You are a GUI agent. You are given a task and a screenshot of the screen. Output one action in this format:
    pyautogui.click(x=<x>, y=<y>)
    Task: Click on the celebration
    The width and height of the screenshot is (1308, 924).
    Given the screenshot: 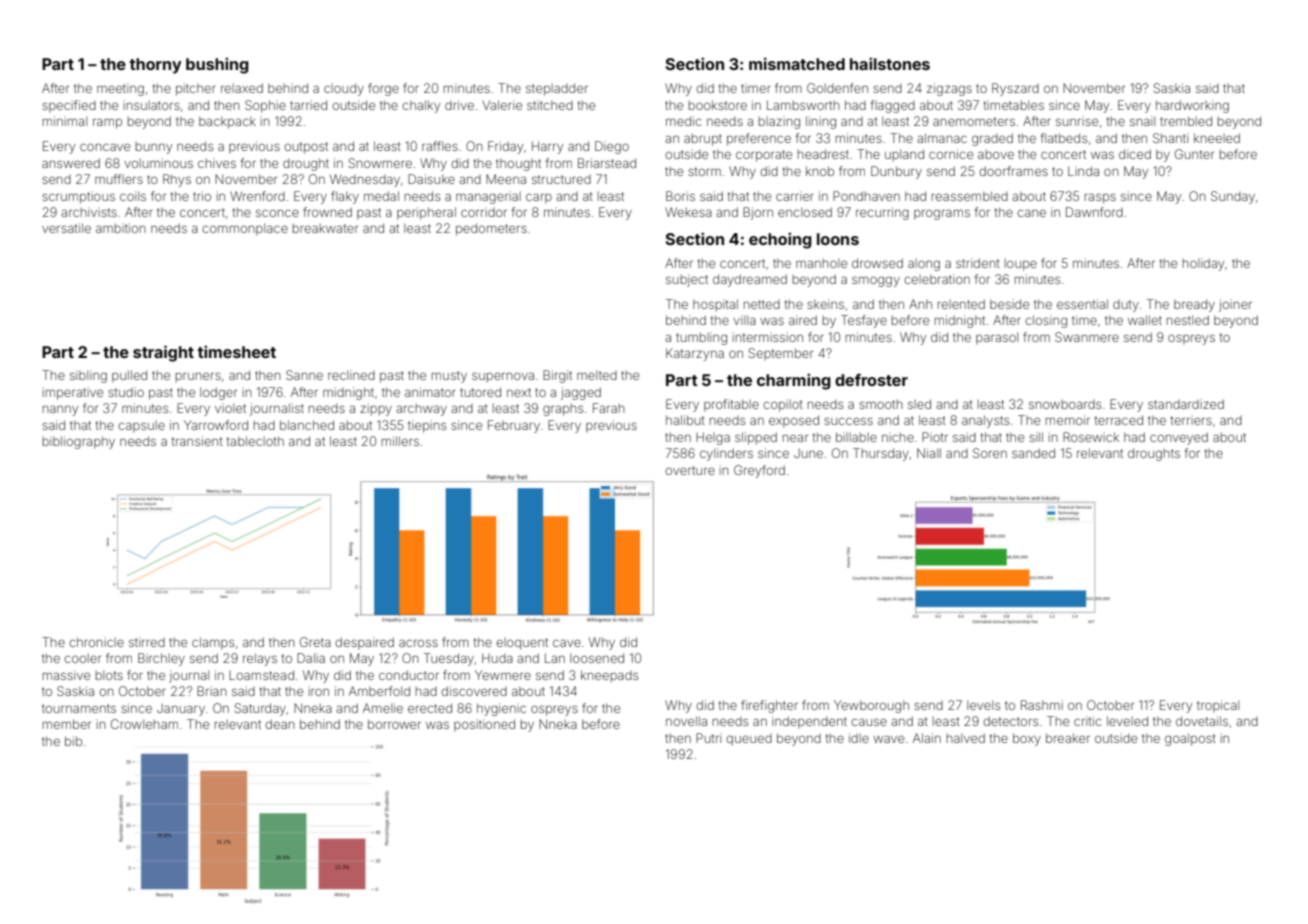 What is the action you would take?
    pyautogui.click(x=937, y=279)
